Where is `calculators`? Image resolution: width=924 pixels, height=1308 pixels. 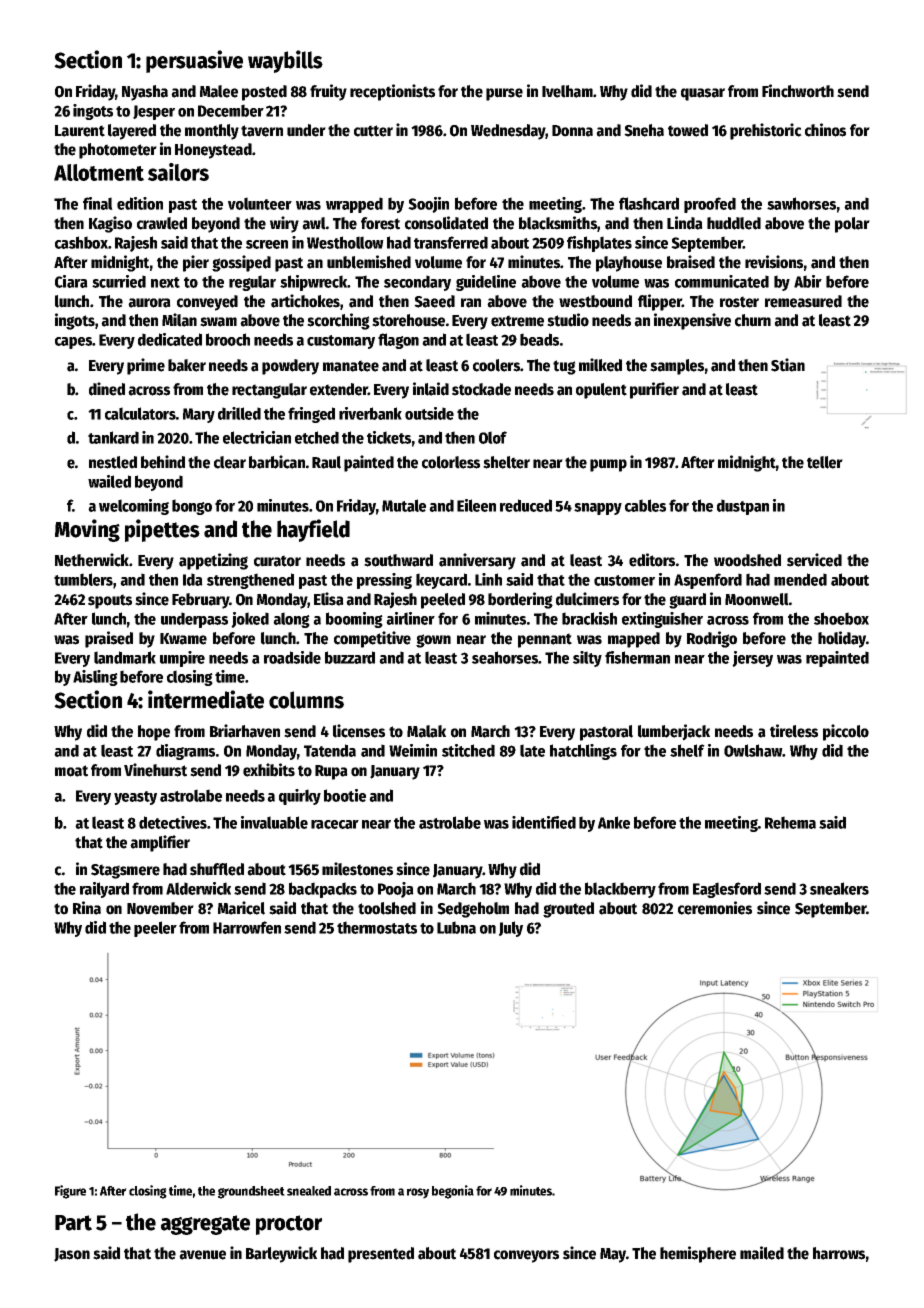 calculators is located at coordinates (140, 413).
